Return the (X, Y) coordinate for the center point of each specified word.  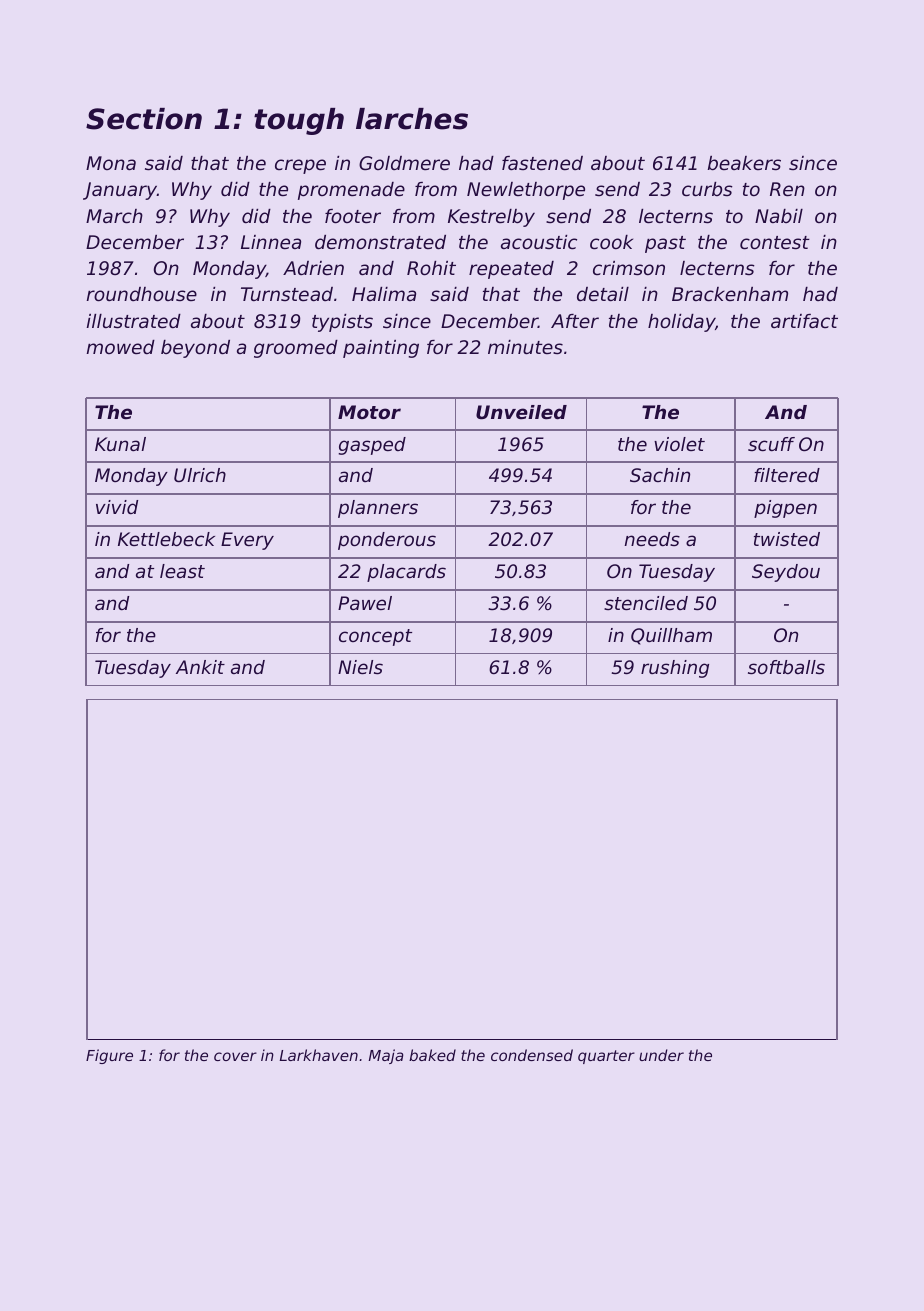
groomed (296, 349)
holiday (681, 323)
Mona (111, 163)
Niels (360, 667)
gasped (372, 446)
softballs (786, 667)
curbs (707, 189)
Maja (386, 1056)
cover (235, 1056)
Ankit (200, 667)
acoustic (539, 242)
